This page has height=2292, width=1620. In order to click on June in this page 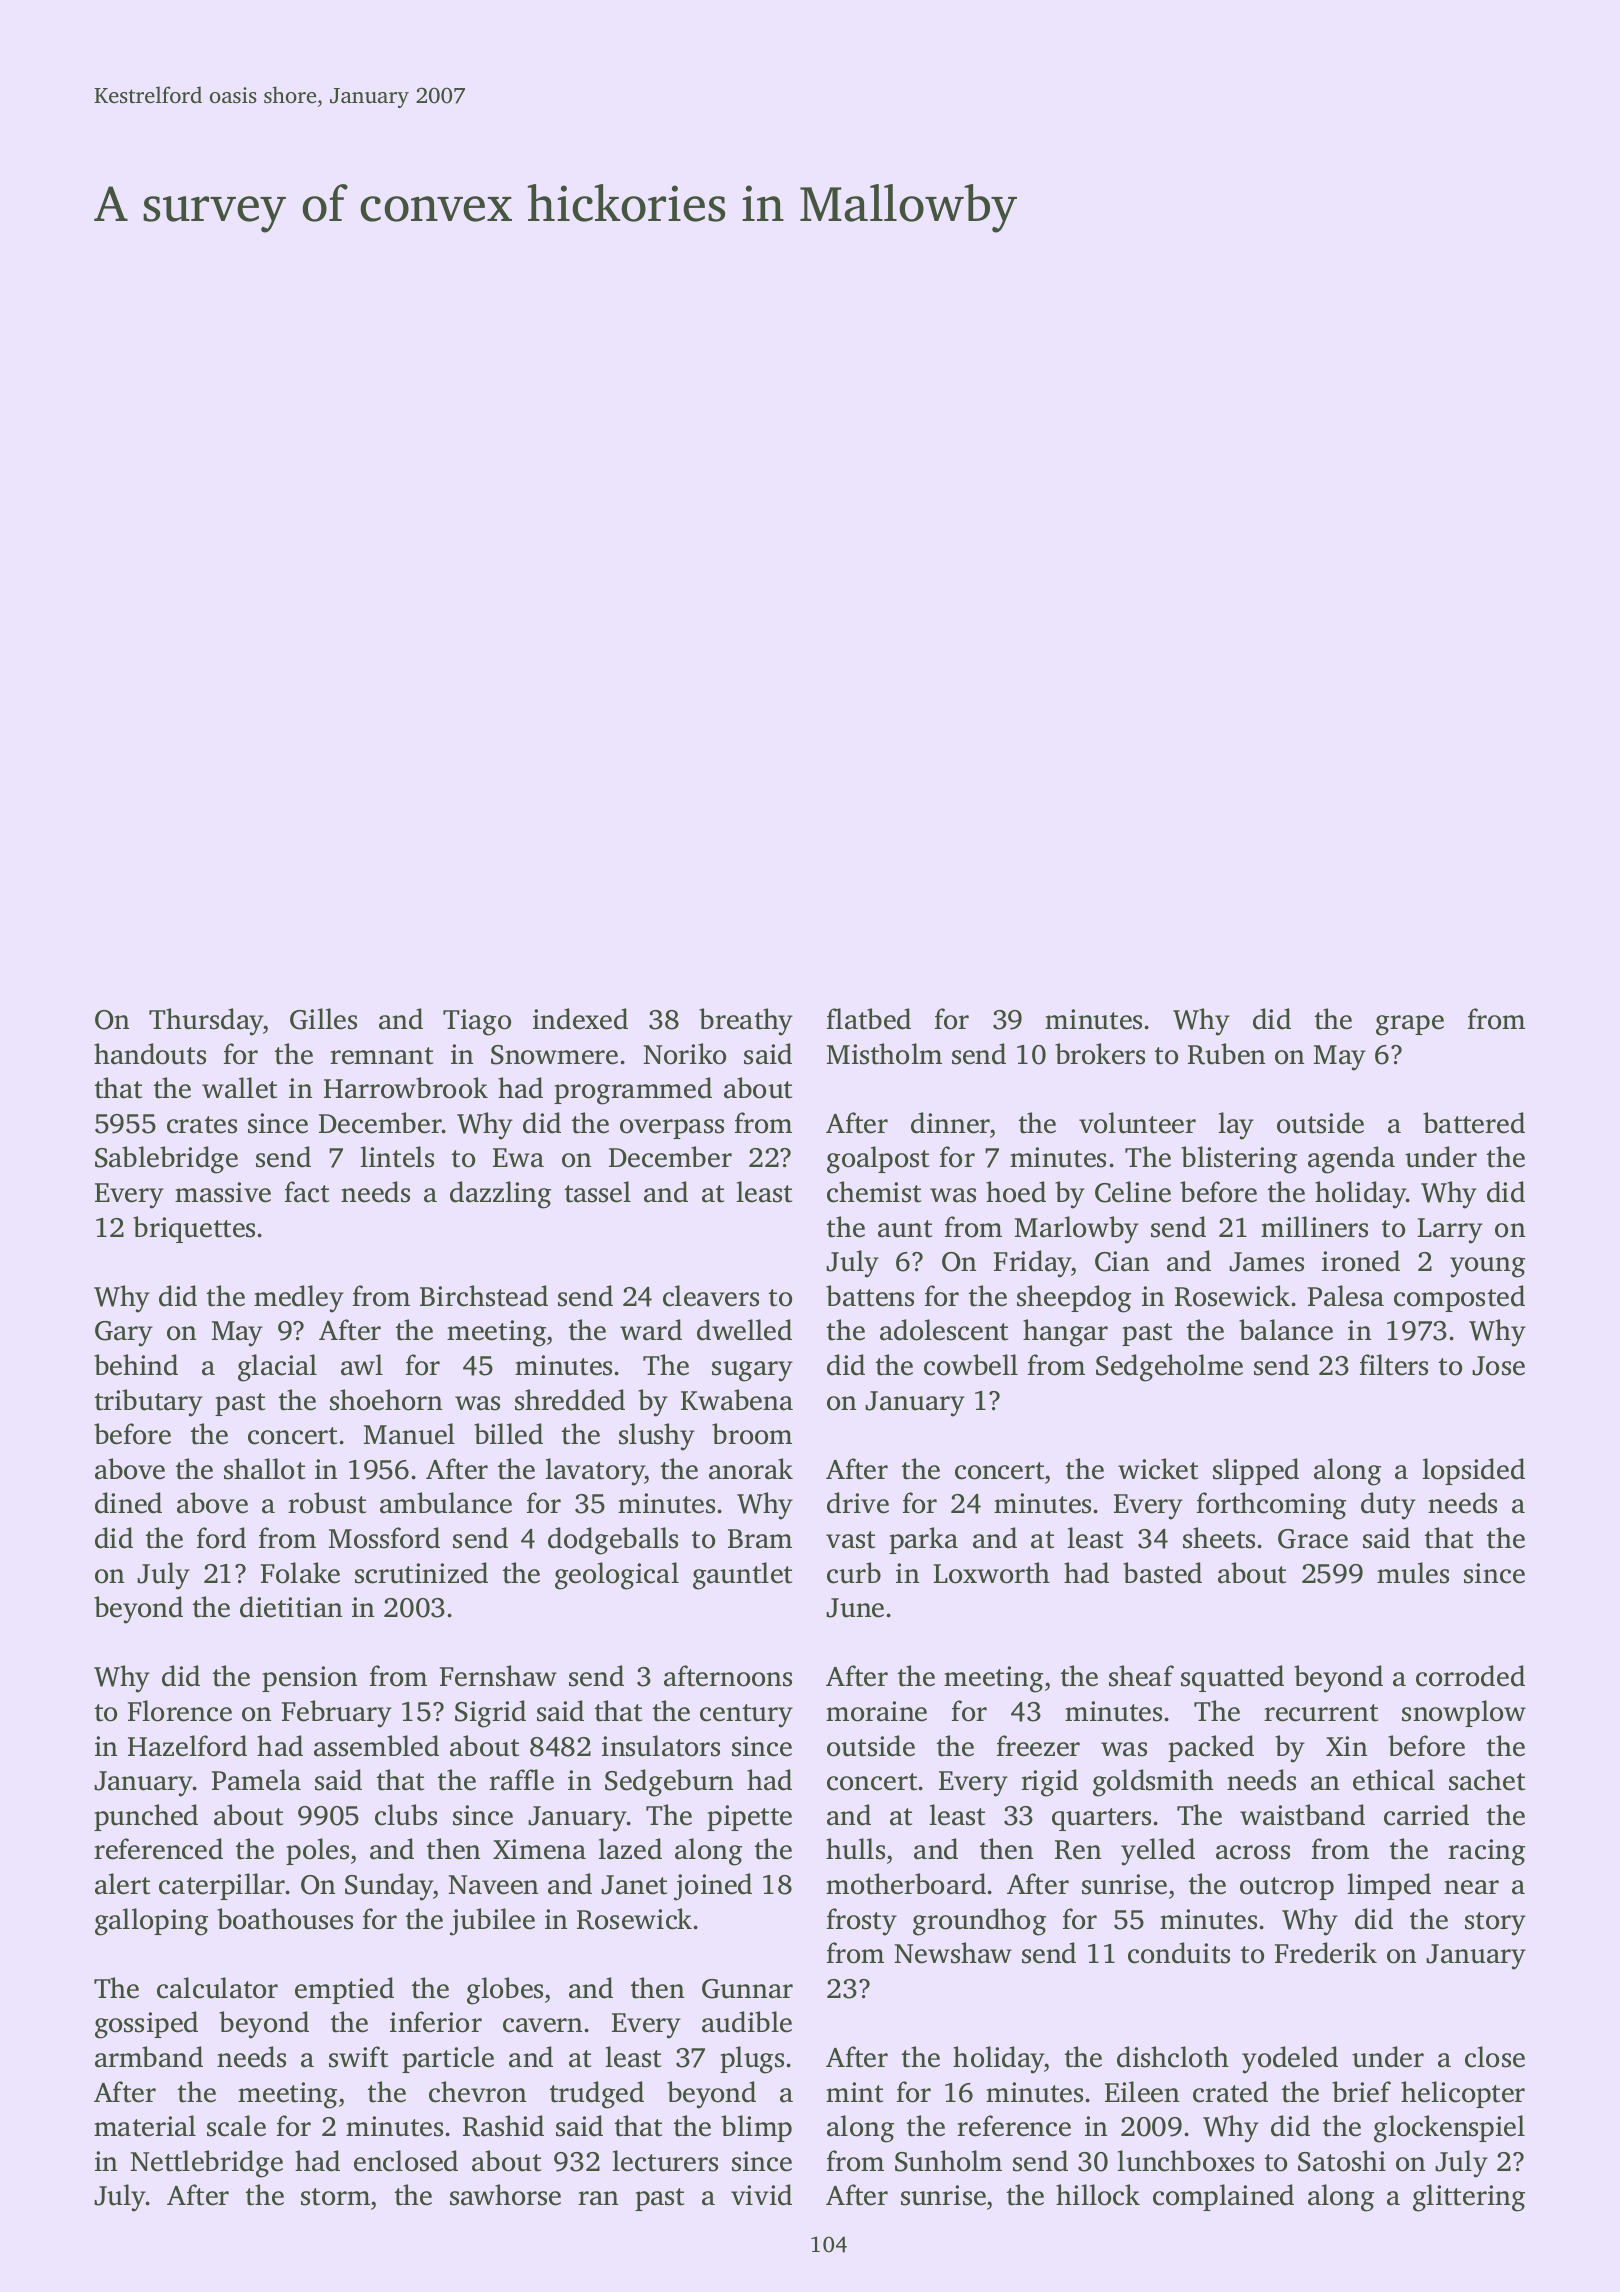, I will do `click(855, 1608)`.
